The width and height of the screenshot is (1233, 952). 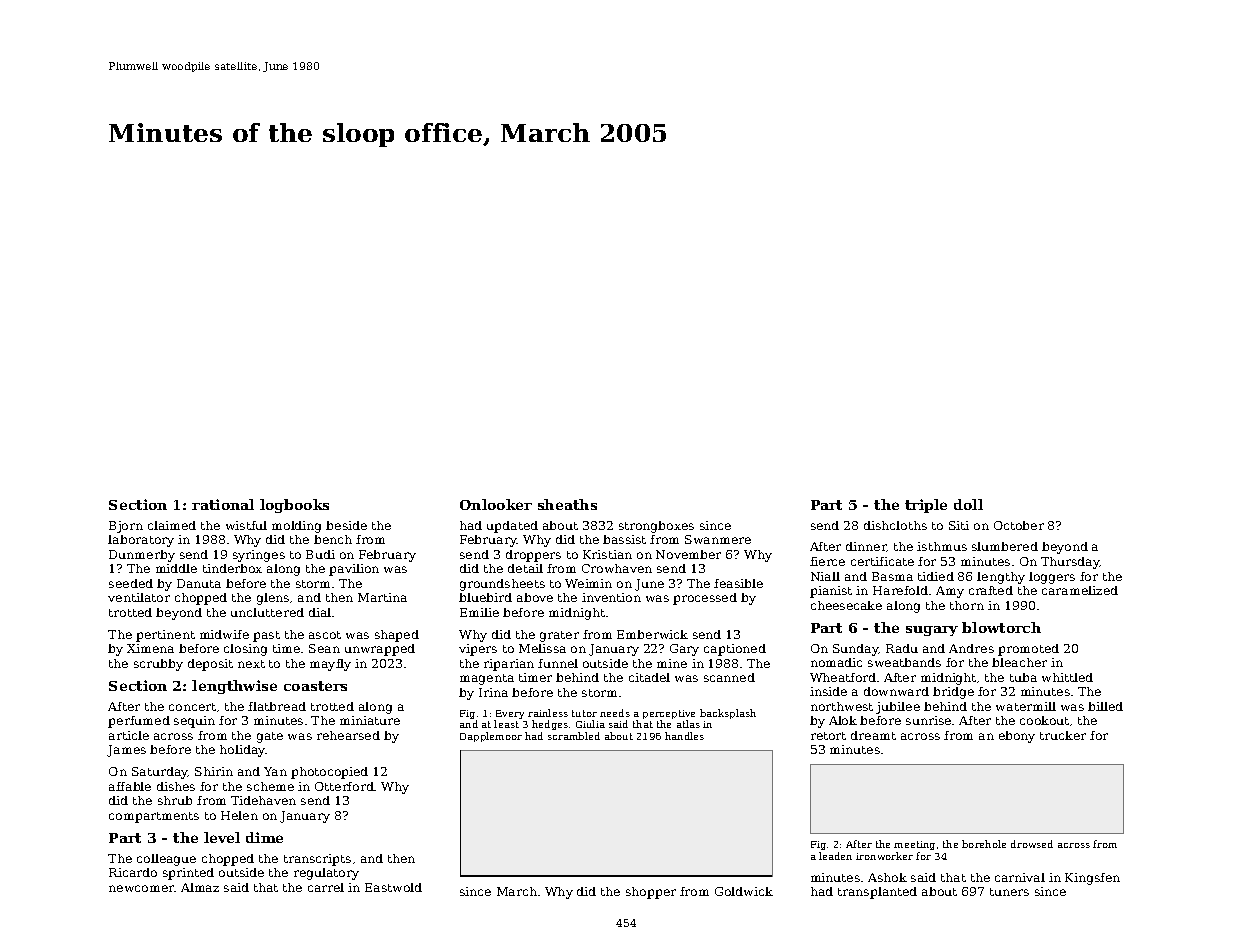 I want to click on Dapplemoor, so click(x=491, y=737).
